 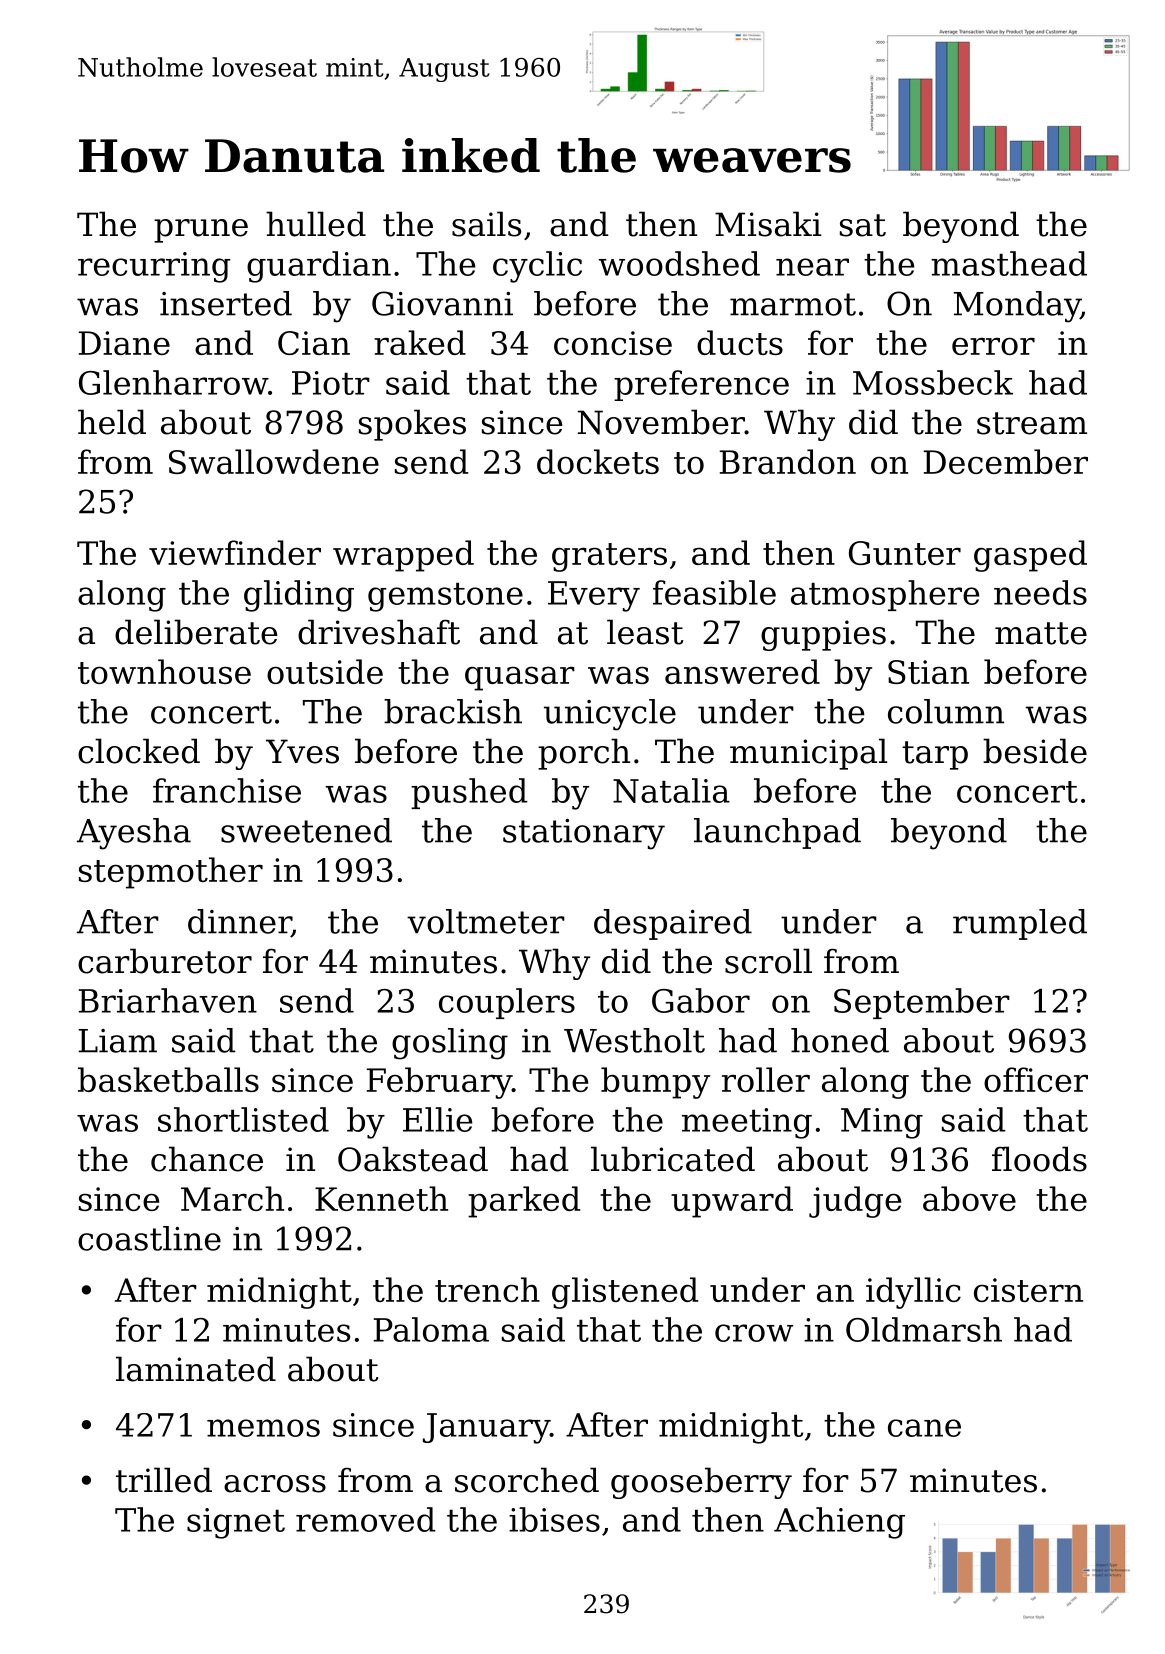 I want to click on sails, so click(x=486, y=224).
